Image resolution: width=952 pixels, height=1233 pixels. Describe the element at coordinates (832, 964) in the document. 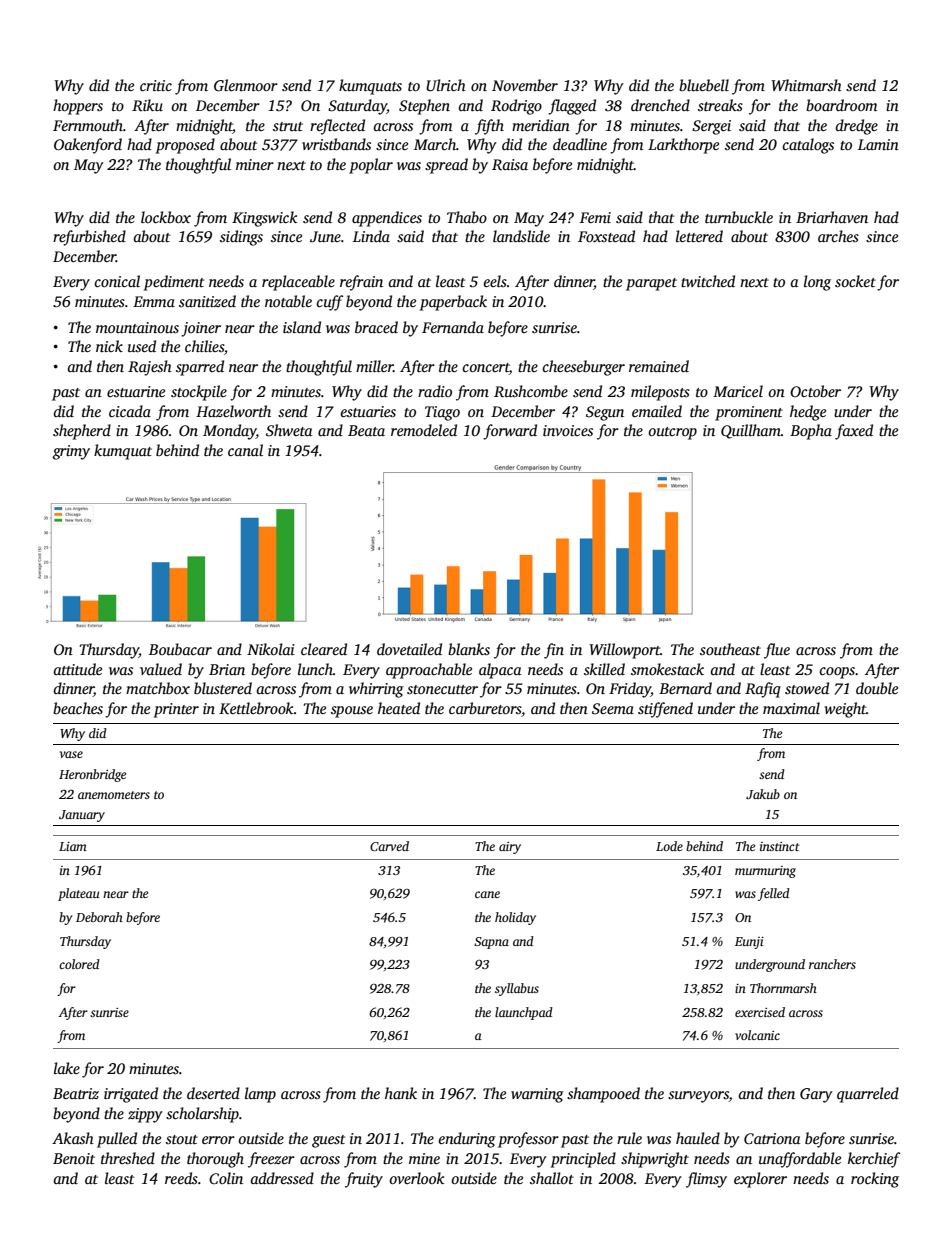

I see `ranchers` at that location.
